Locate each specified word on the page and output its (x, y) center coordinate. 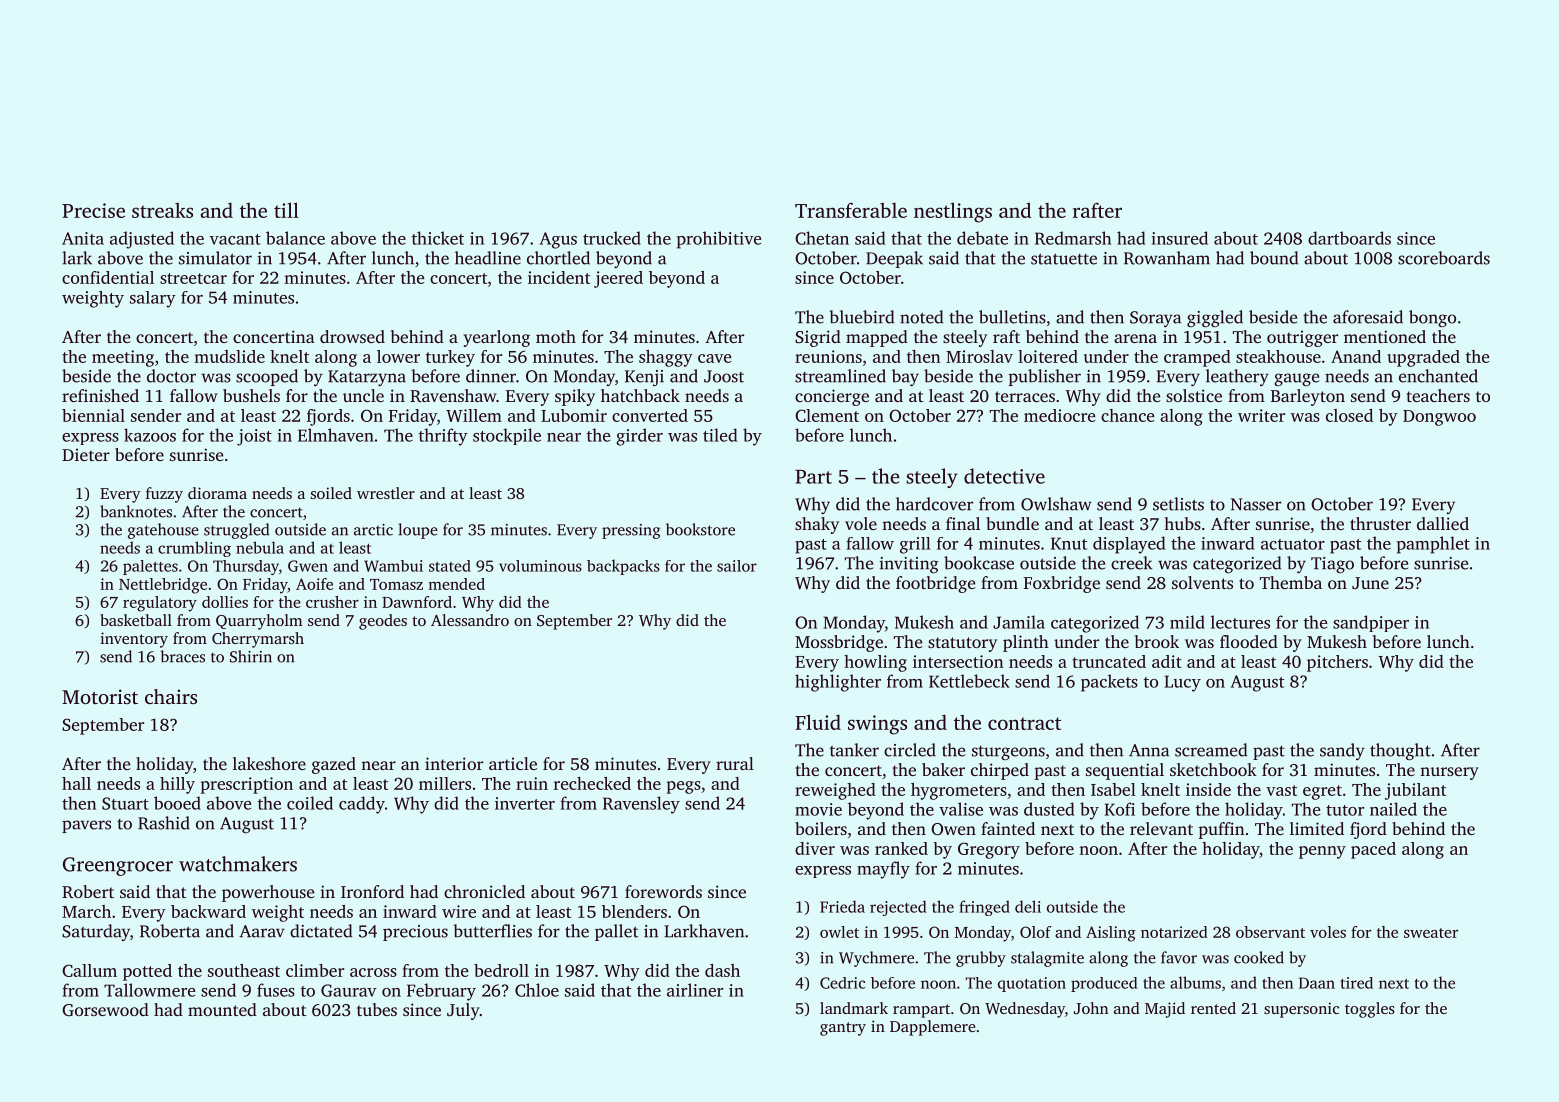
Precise (93, 210)
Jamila (1019, 622)
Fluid (818, 722)
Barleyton (1308, 397)
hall (76, 783)
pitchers (1337, 663)
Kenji (644, 378)
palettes (150, 567)
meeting (123, 358)
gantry (843, 1029)
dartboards (1349, 238)
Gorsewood (105, 1010)
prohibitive (719, 240)
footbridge (935, 584)
